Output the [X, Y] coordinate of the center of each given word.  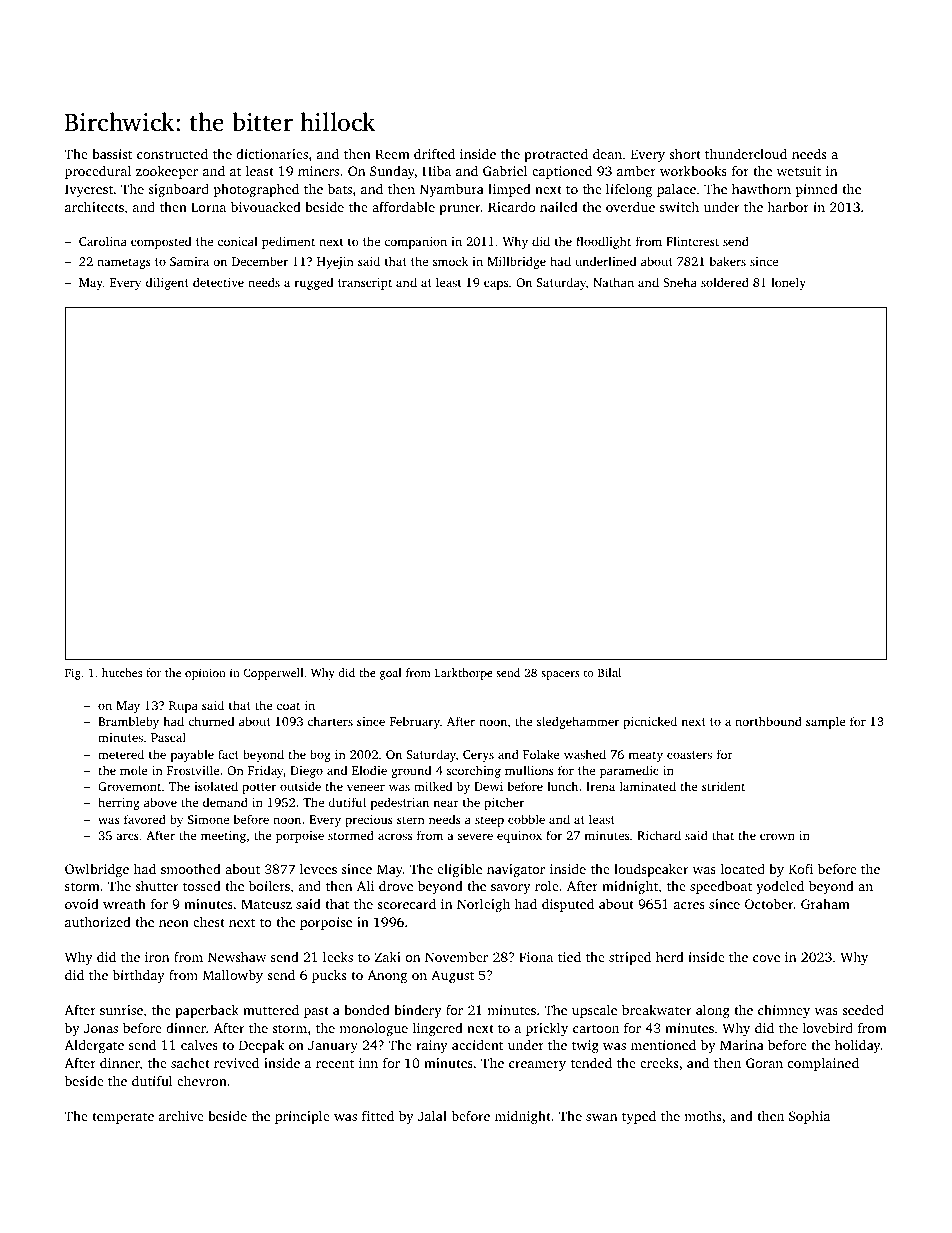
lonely [788, 283]
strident [723, 786]
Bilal [609, 672]
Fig [73, 674]
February [415, 722]
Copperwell [273, 674]
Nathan [613, 282]
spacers [560, 675]
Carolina [103, 241]
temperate [123, 1118]
